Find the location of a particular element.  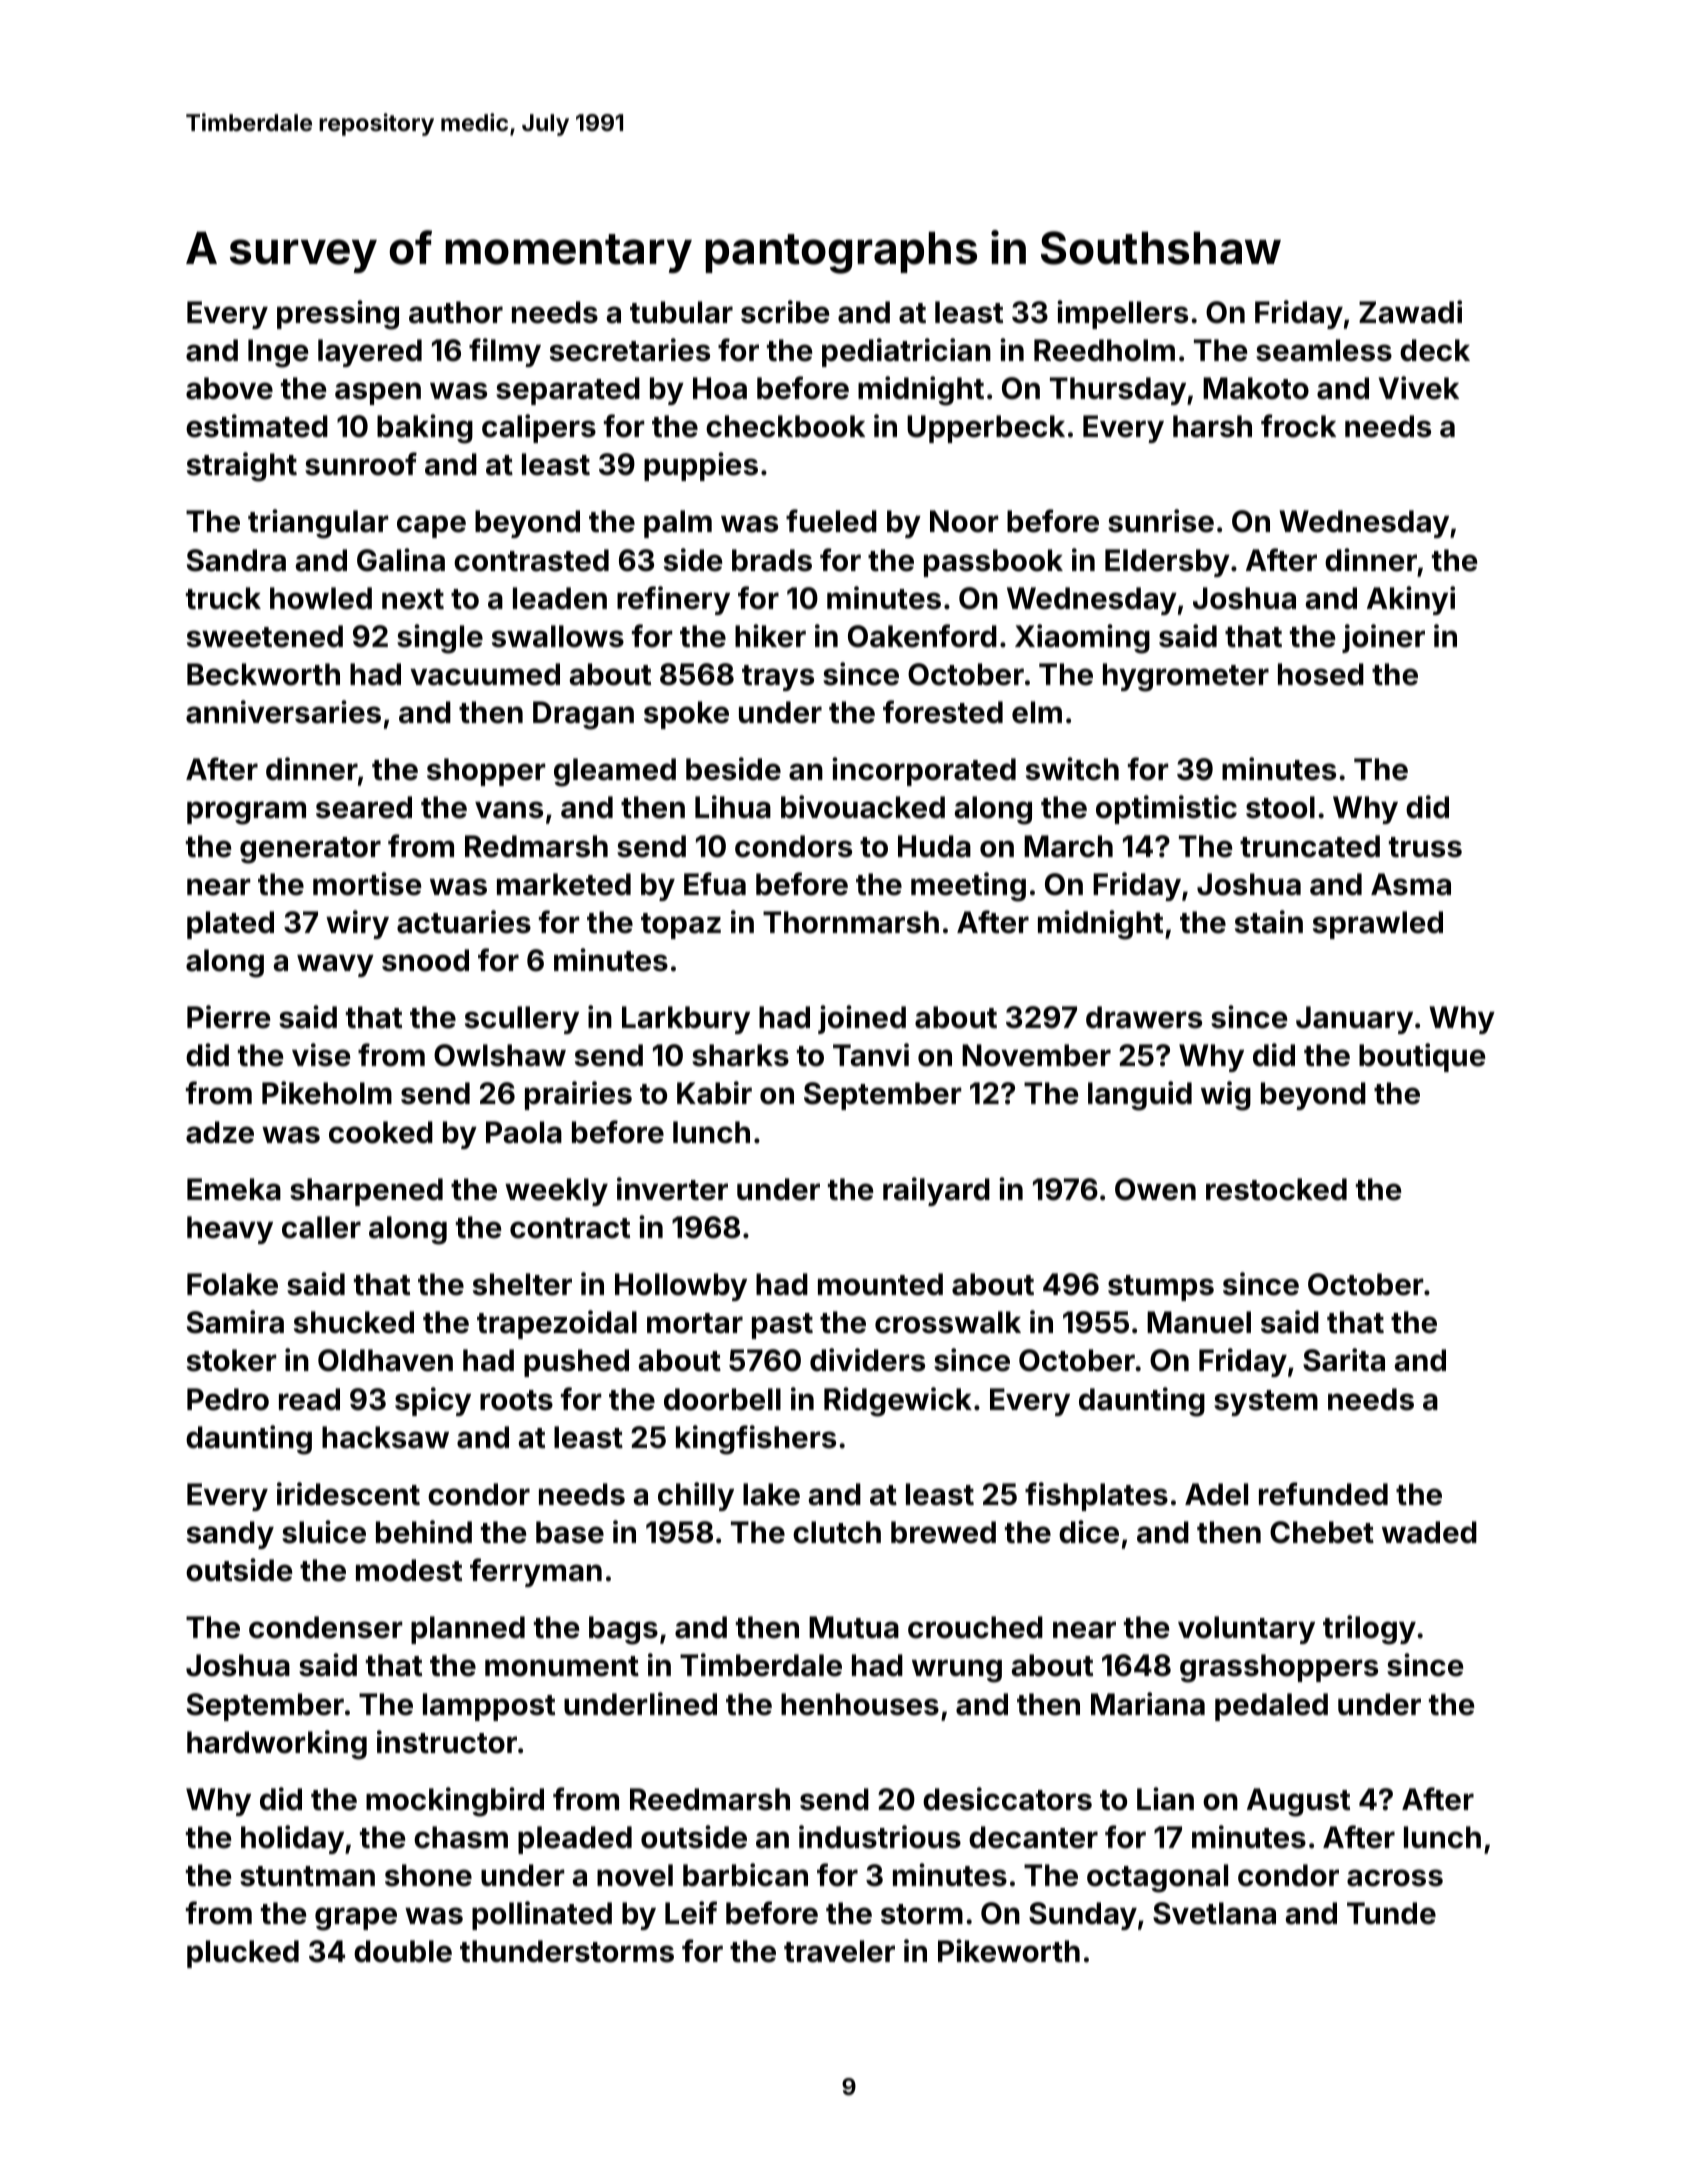

modest is located at coordinates (409, 1570).
